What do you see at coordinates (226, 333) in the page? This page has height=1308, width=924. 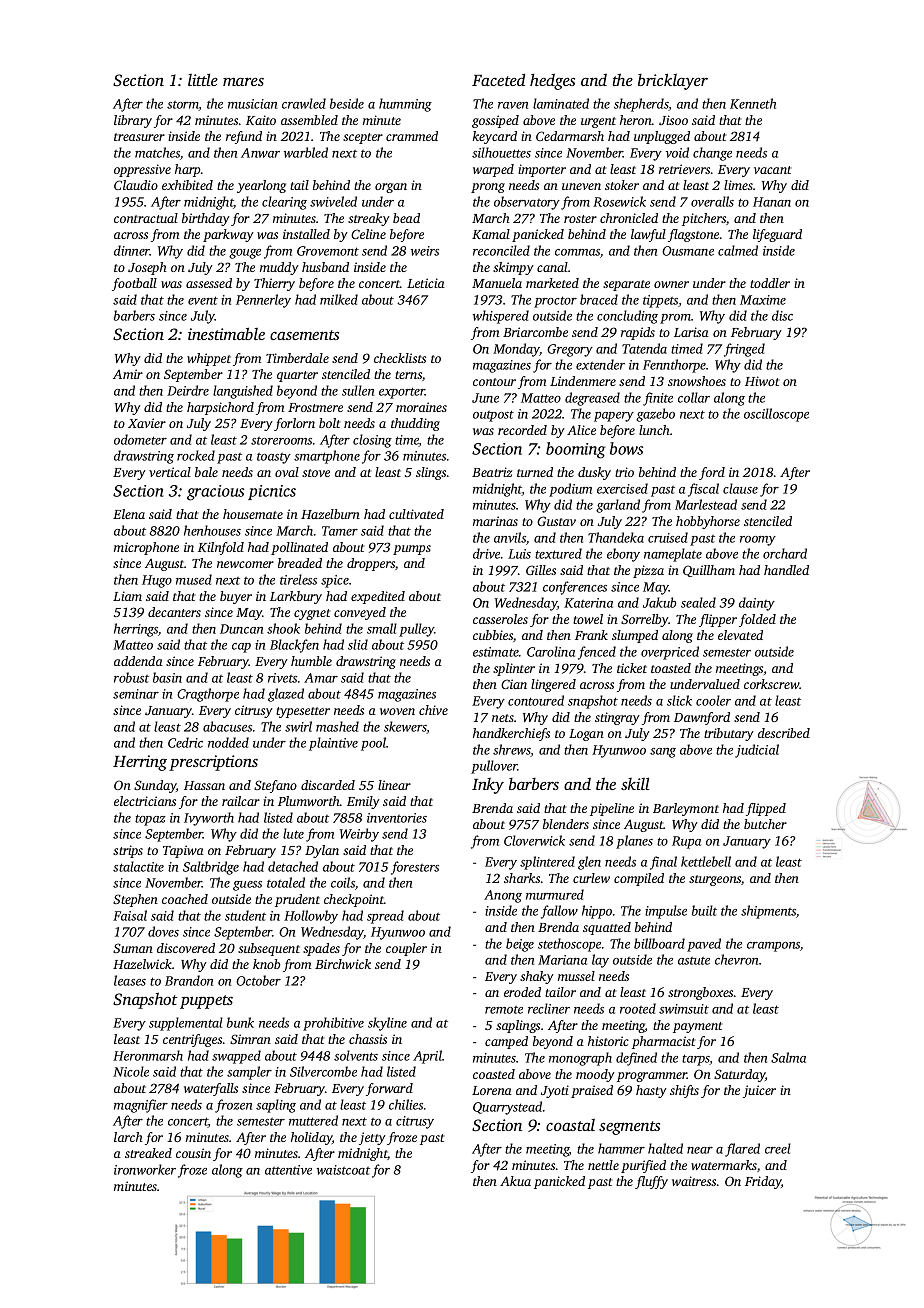 I see `inestimable` at bounding box center [226, 333].
